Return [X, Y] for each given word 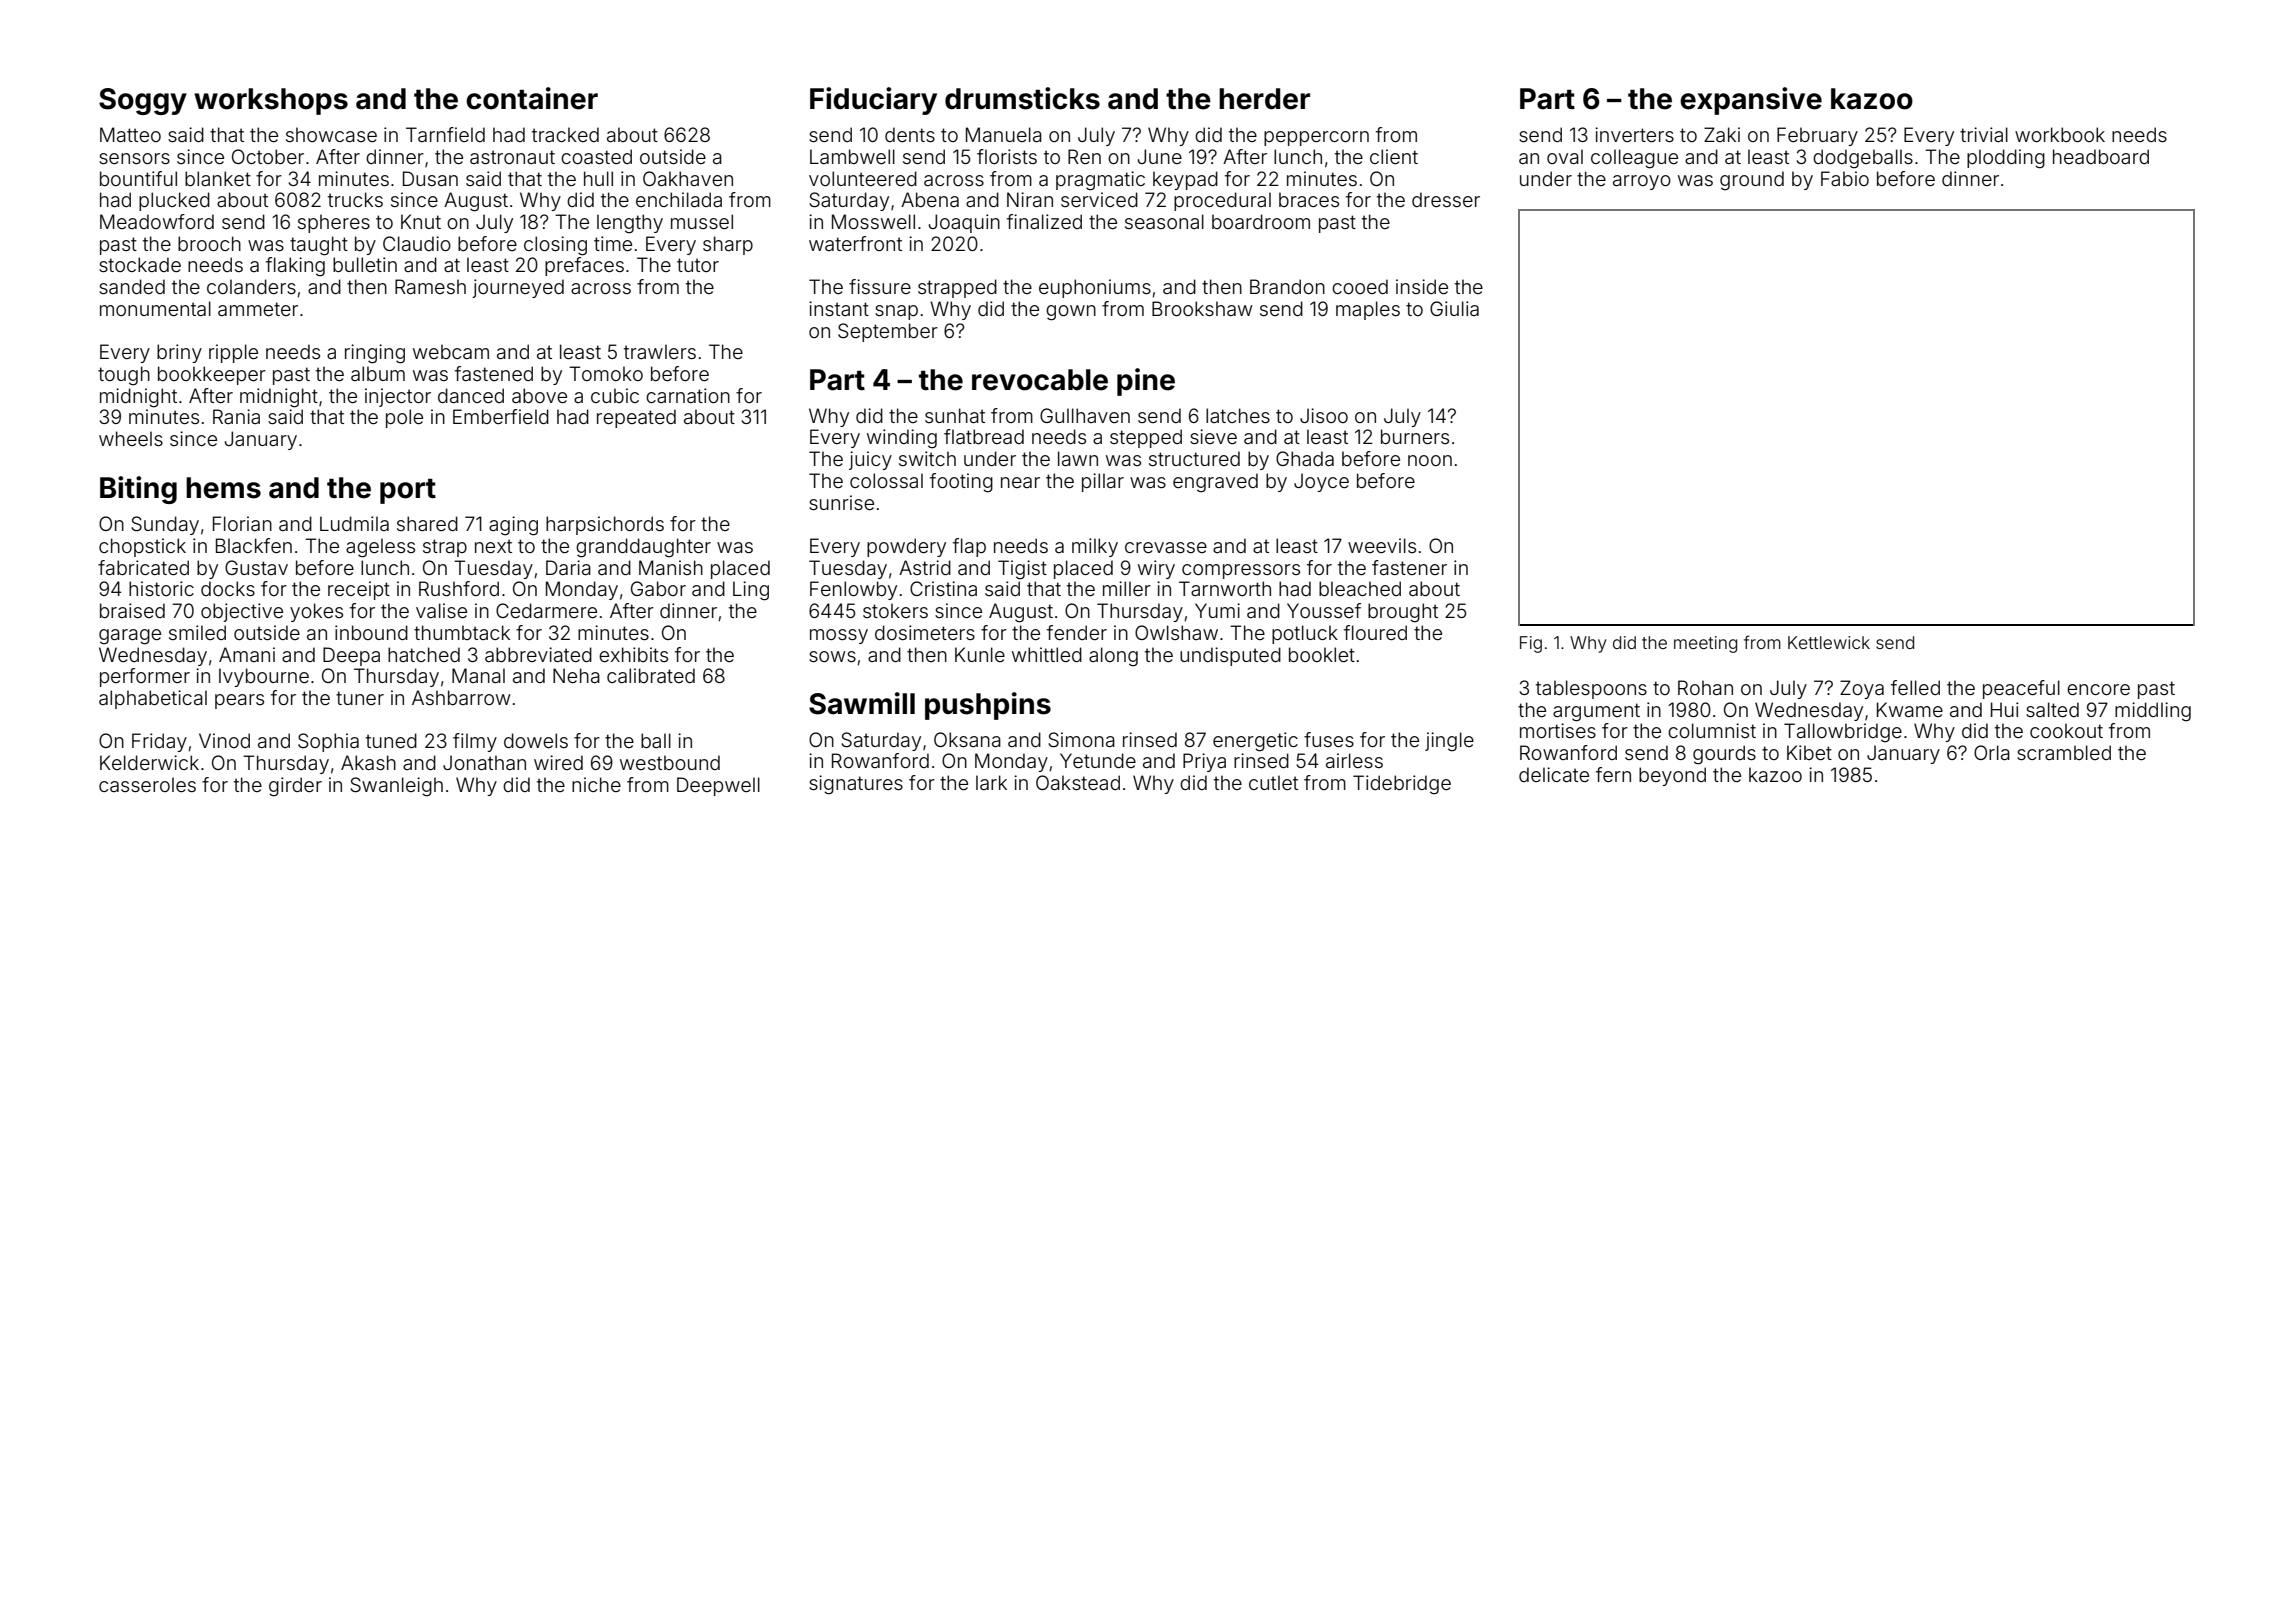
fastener [1409, 567]
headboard [2101, 156]
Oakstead [1078, 782]
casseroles [147, 784]
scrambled [2064, 752]
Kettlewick [1829, 642]
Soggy [143, 101]
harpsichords [605, 525]
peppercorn [1316, 138]
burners [1415, 436]
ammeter [258, 309]
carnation [688, 395]
